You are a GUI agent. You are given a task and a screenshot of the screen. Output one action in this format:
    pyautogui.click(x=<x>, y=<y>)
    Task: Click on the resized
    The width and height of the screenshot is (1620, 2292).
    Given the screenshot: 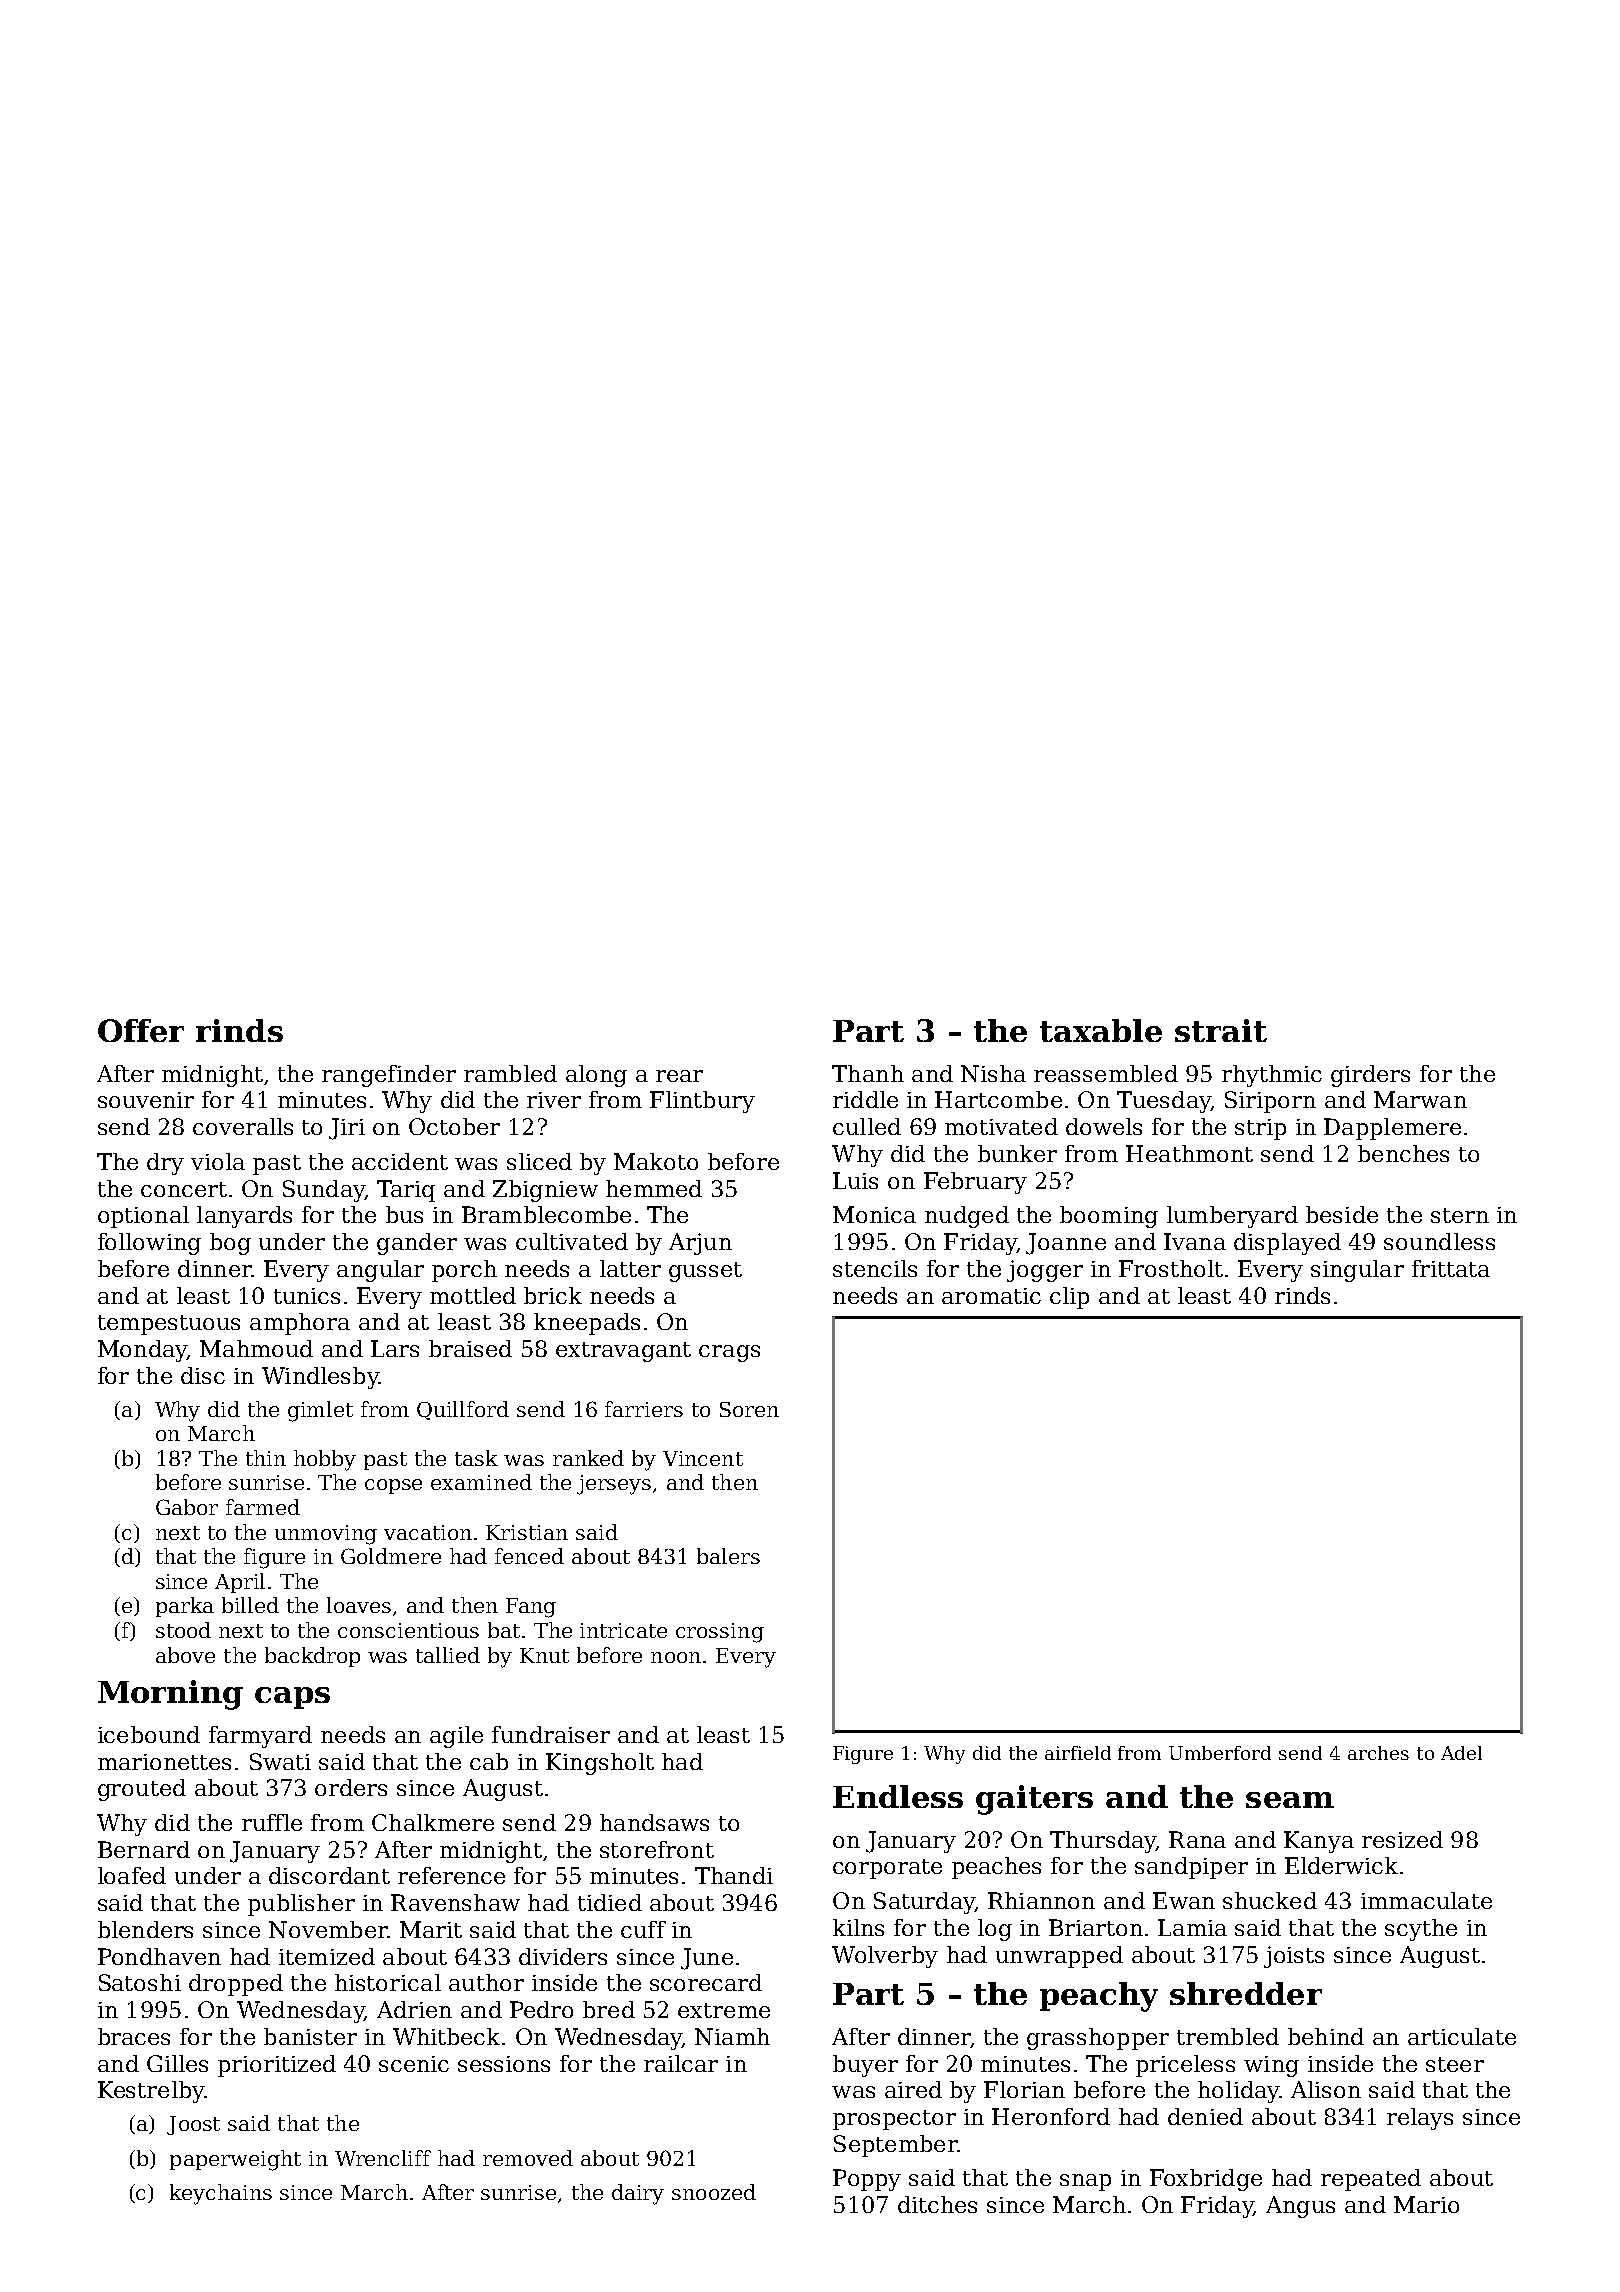 What is the action you would take?
    pyautogui.click(x=1402, y=1839)
